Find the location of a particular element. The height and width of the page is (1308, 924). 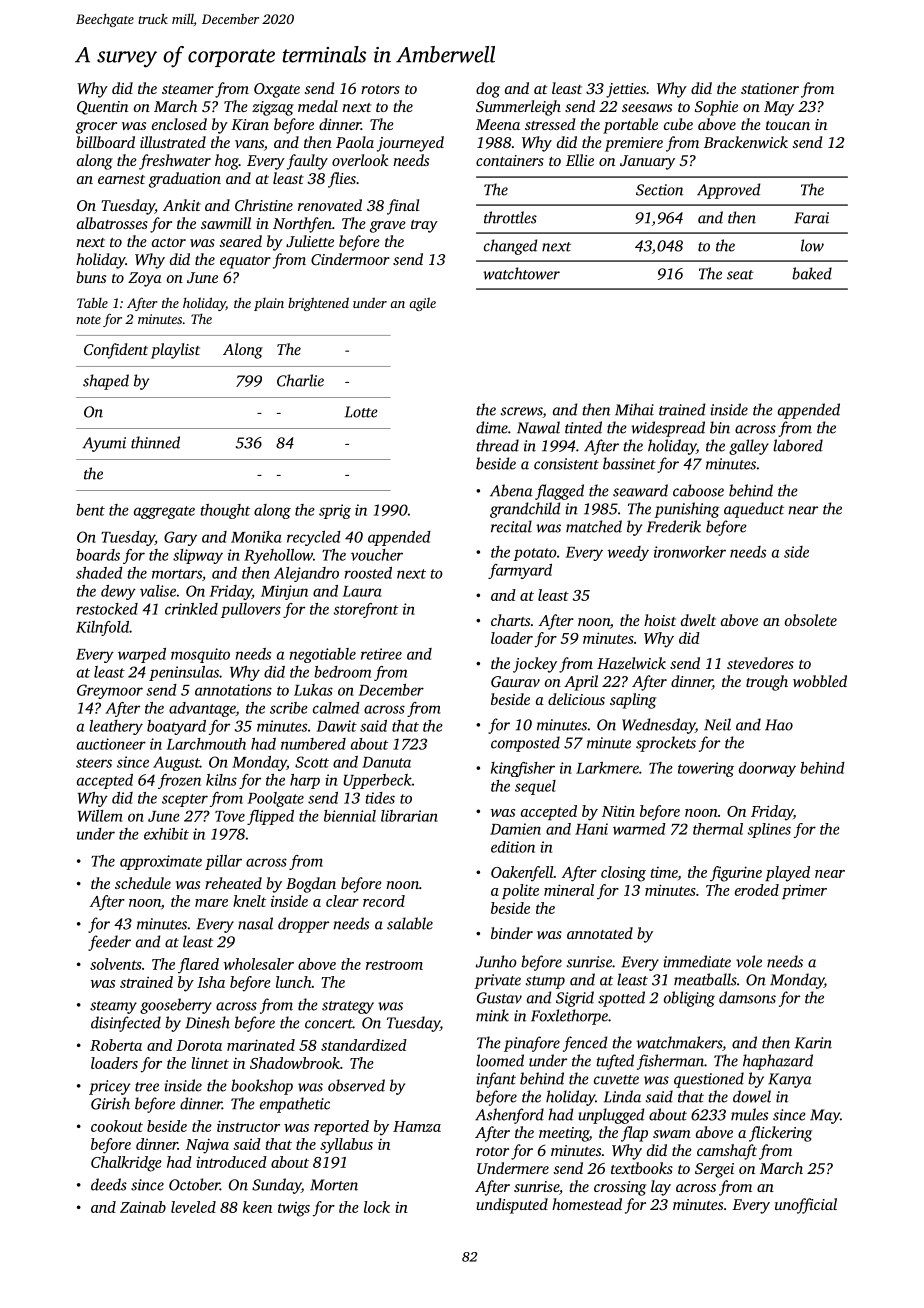

widespread is located at coordinates (668, 429).
